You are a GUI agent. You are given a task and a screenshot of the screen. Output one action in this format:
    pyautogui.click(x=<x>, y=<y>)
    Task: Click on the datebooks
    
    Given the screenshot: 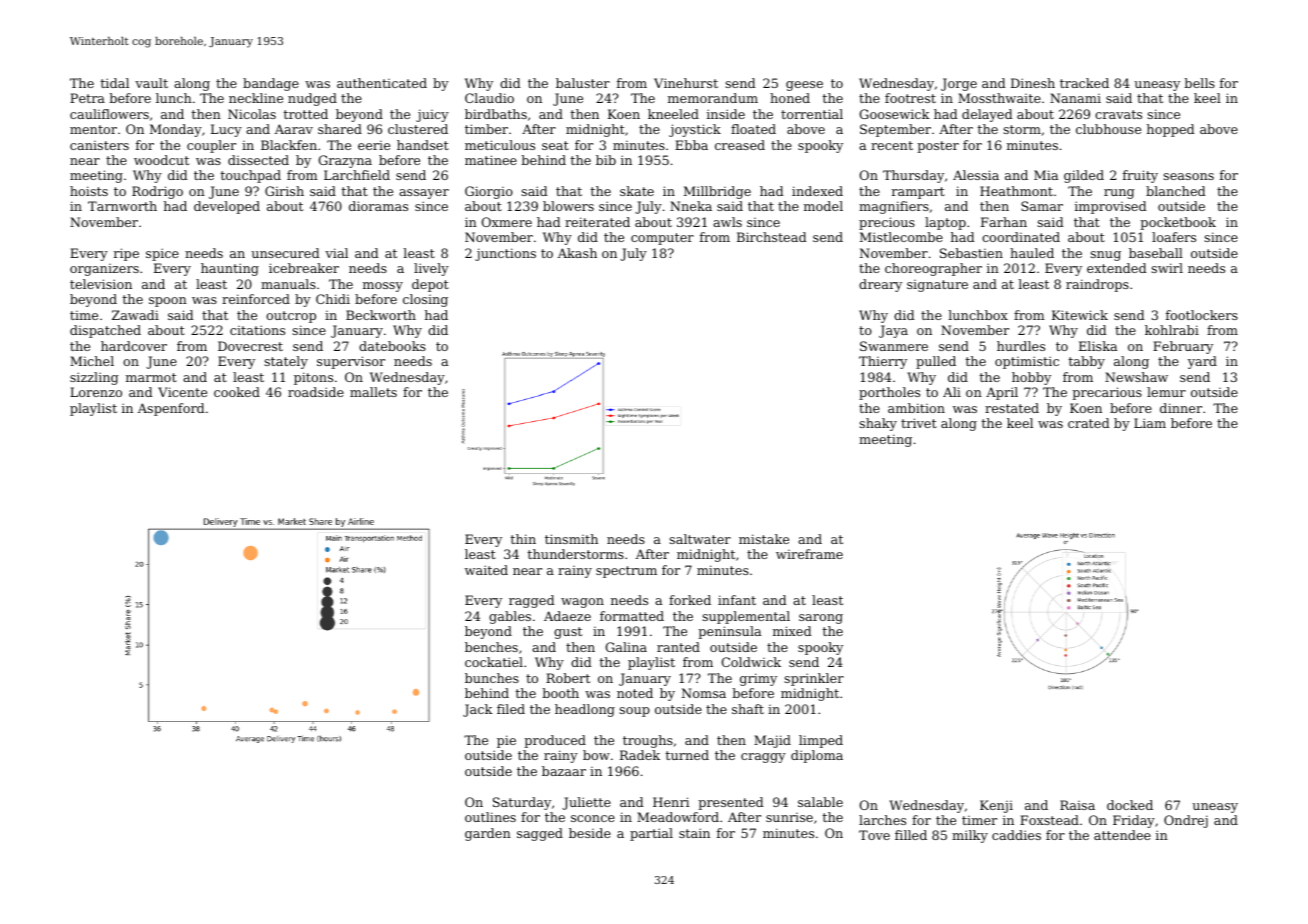 What is the action you would take?
    pyautogui.click(x=392, y=346)
